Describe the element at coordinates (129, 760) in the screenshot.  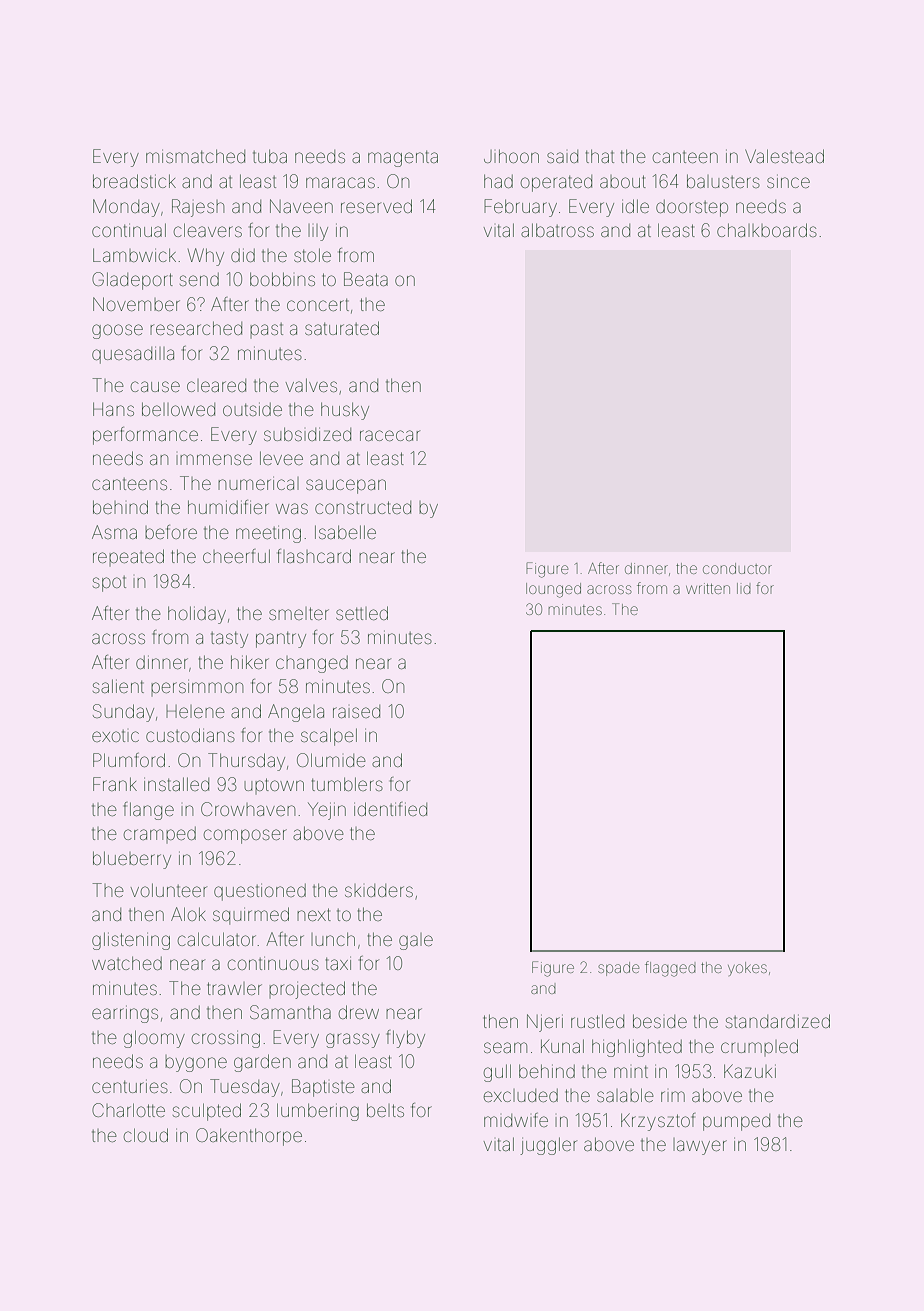
I see `Plumford` at that location.
